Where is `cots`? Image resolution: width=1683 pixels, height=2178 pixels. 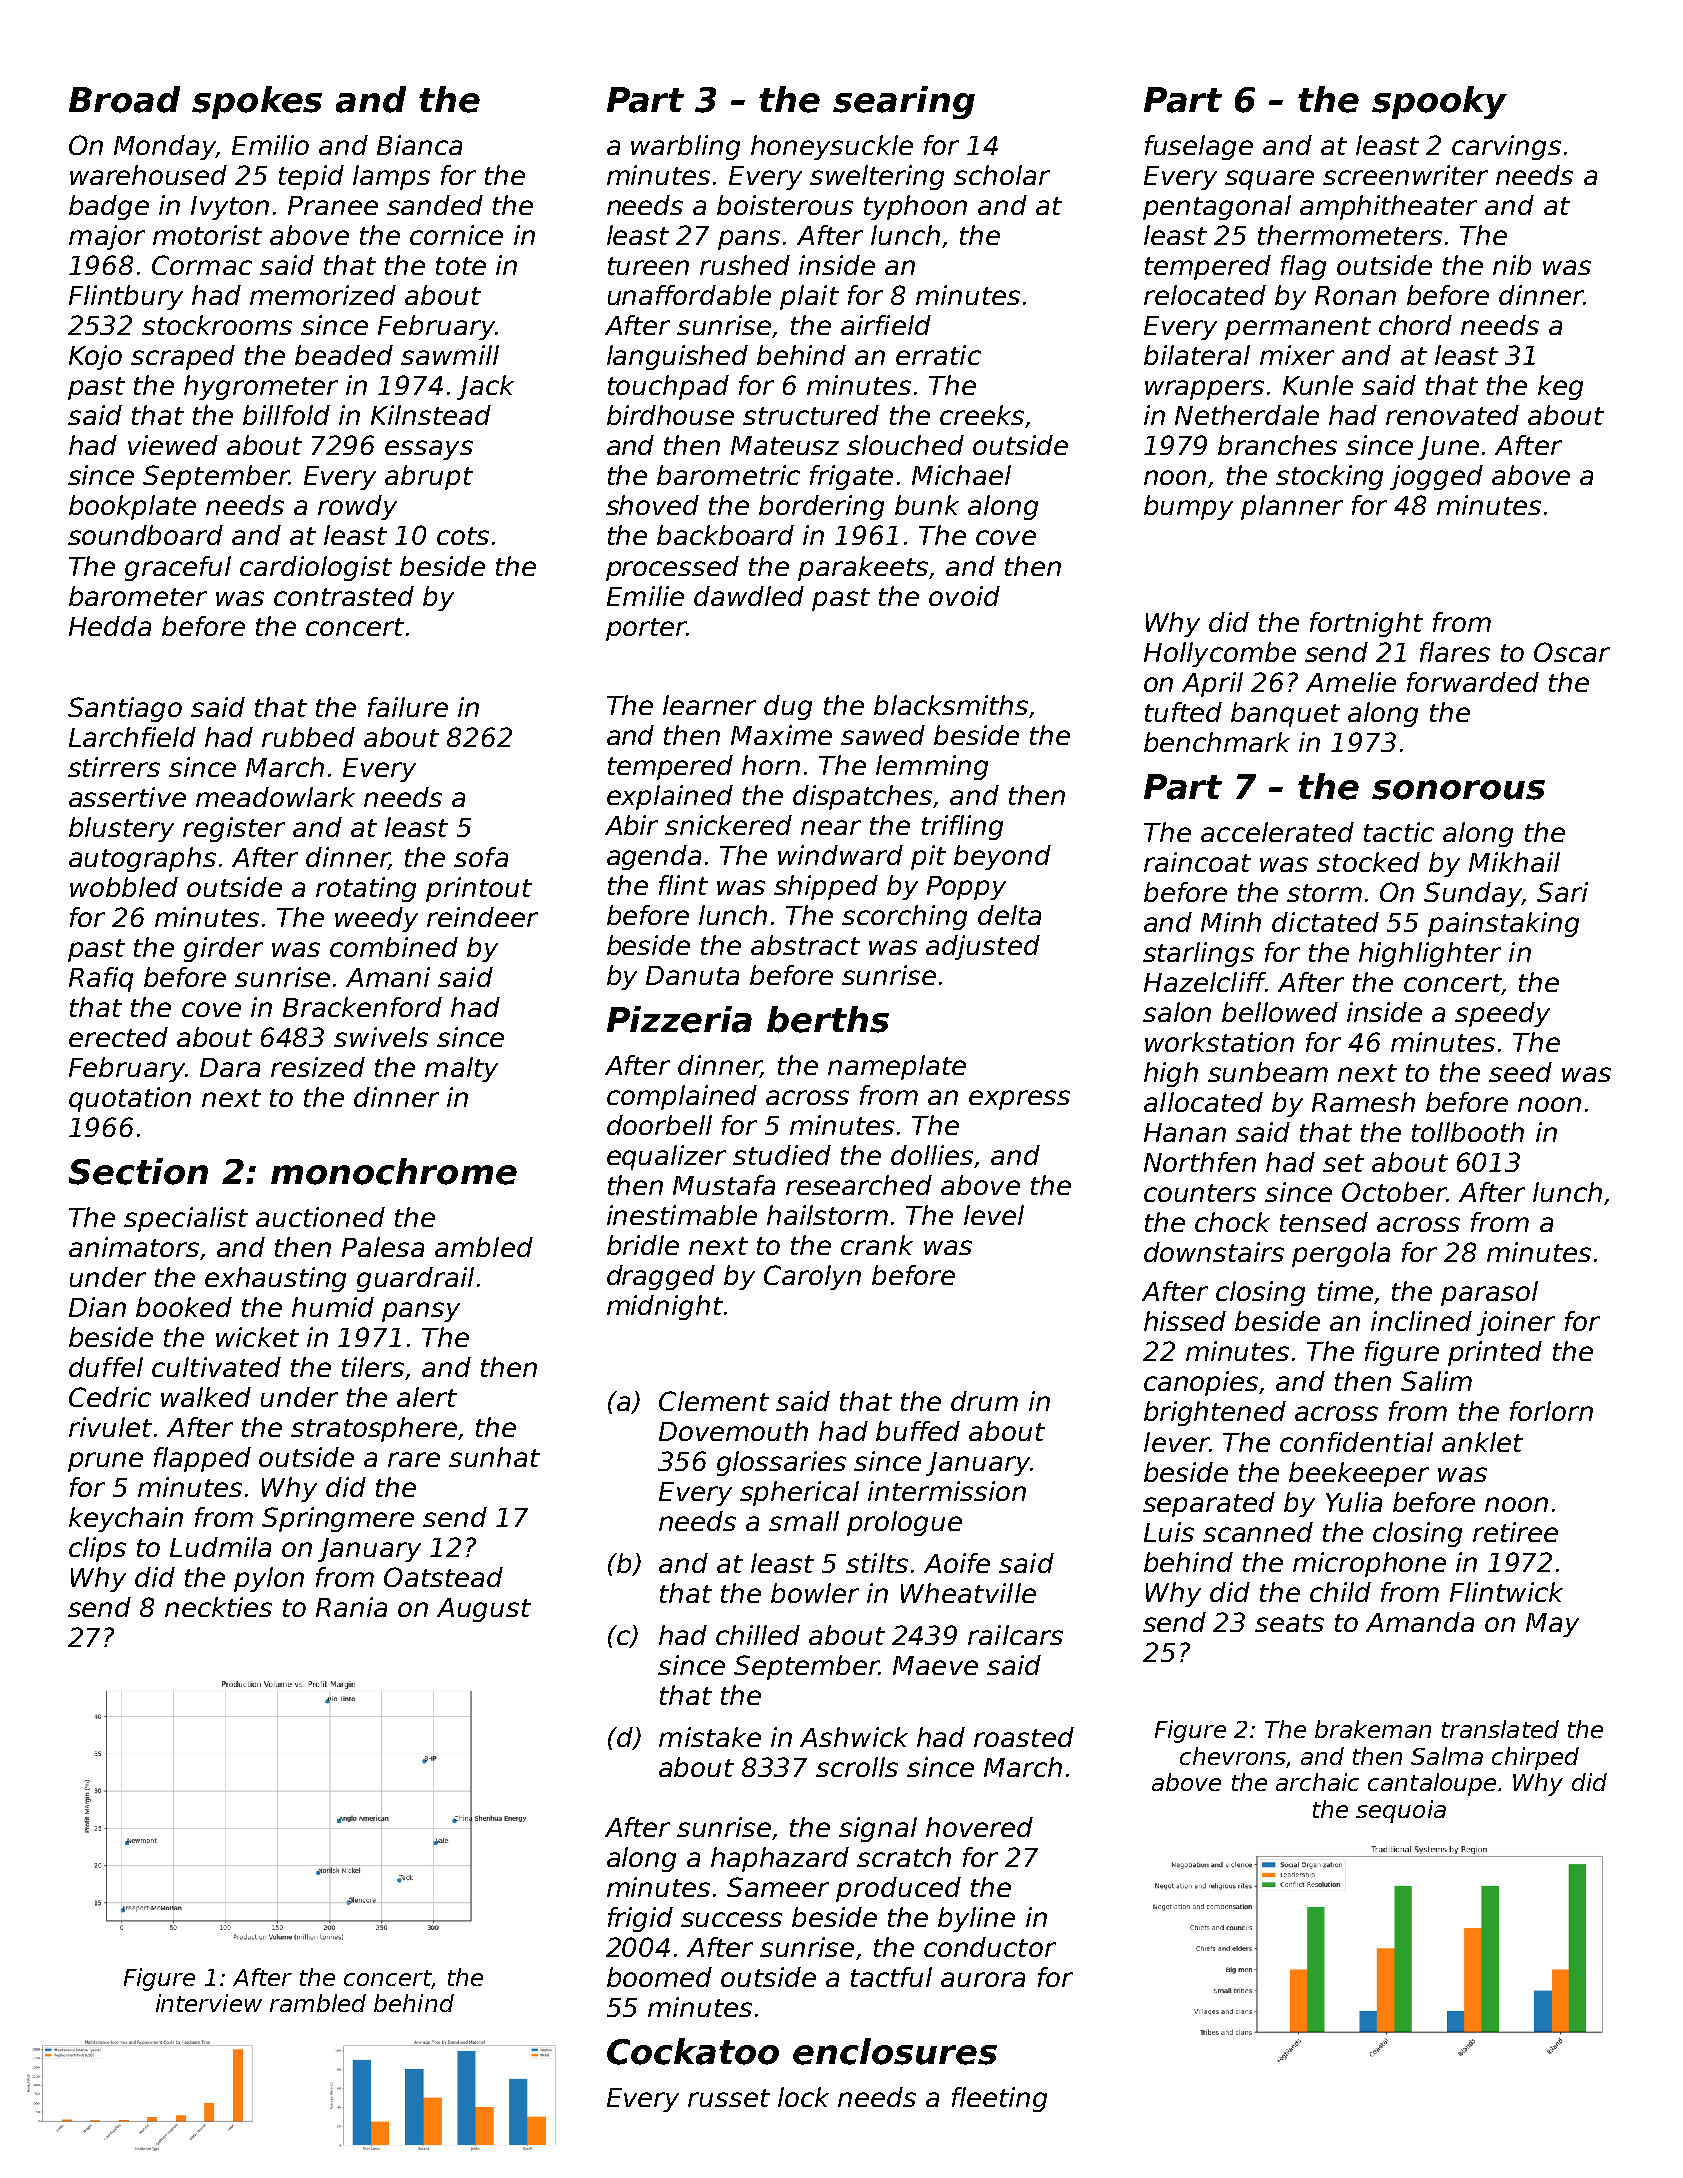
cots is located at coordinates (463, 536).
